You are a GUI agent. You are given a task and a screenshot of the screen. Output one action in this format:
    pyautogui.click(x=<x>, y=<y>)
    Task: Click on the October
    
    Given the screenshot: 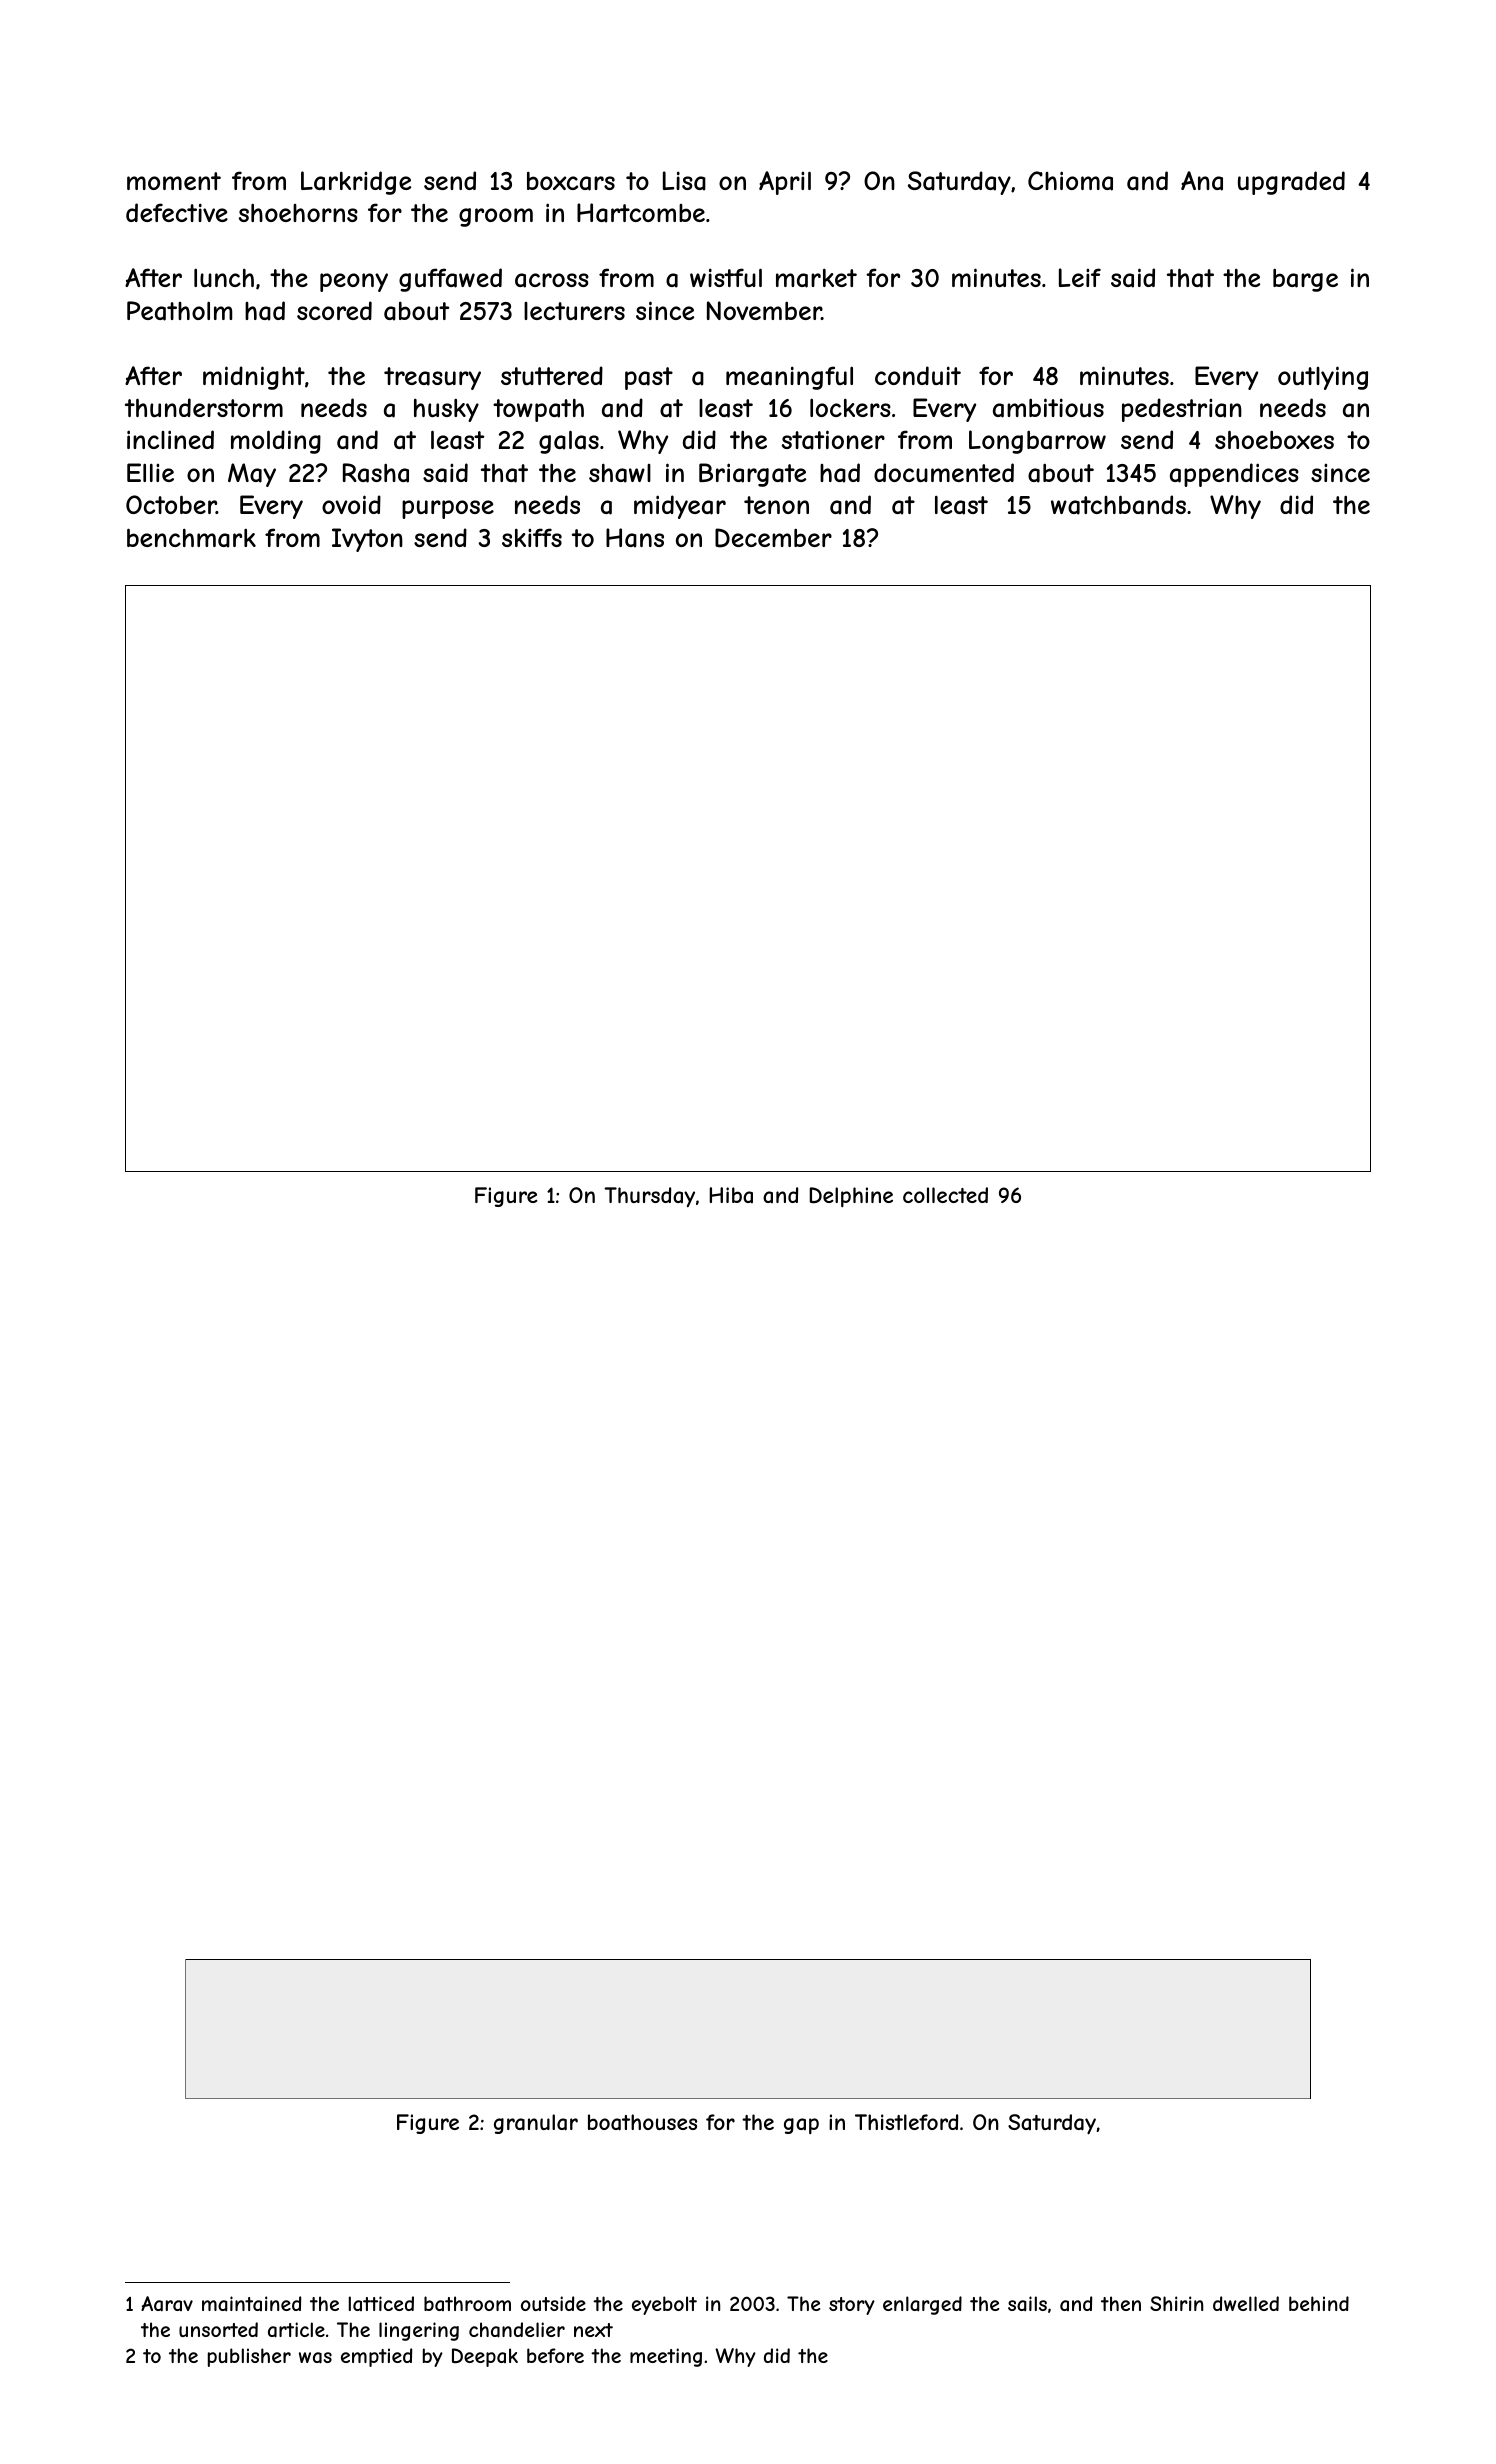 What is the action you would take?
    pyautogui.click(x=171, y=504)
